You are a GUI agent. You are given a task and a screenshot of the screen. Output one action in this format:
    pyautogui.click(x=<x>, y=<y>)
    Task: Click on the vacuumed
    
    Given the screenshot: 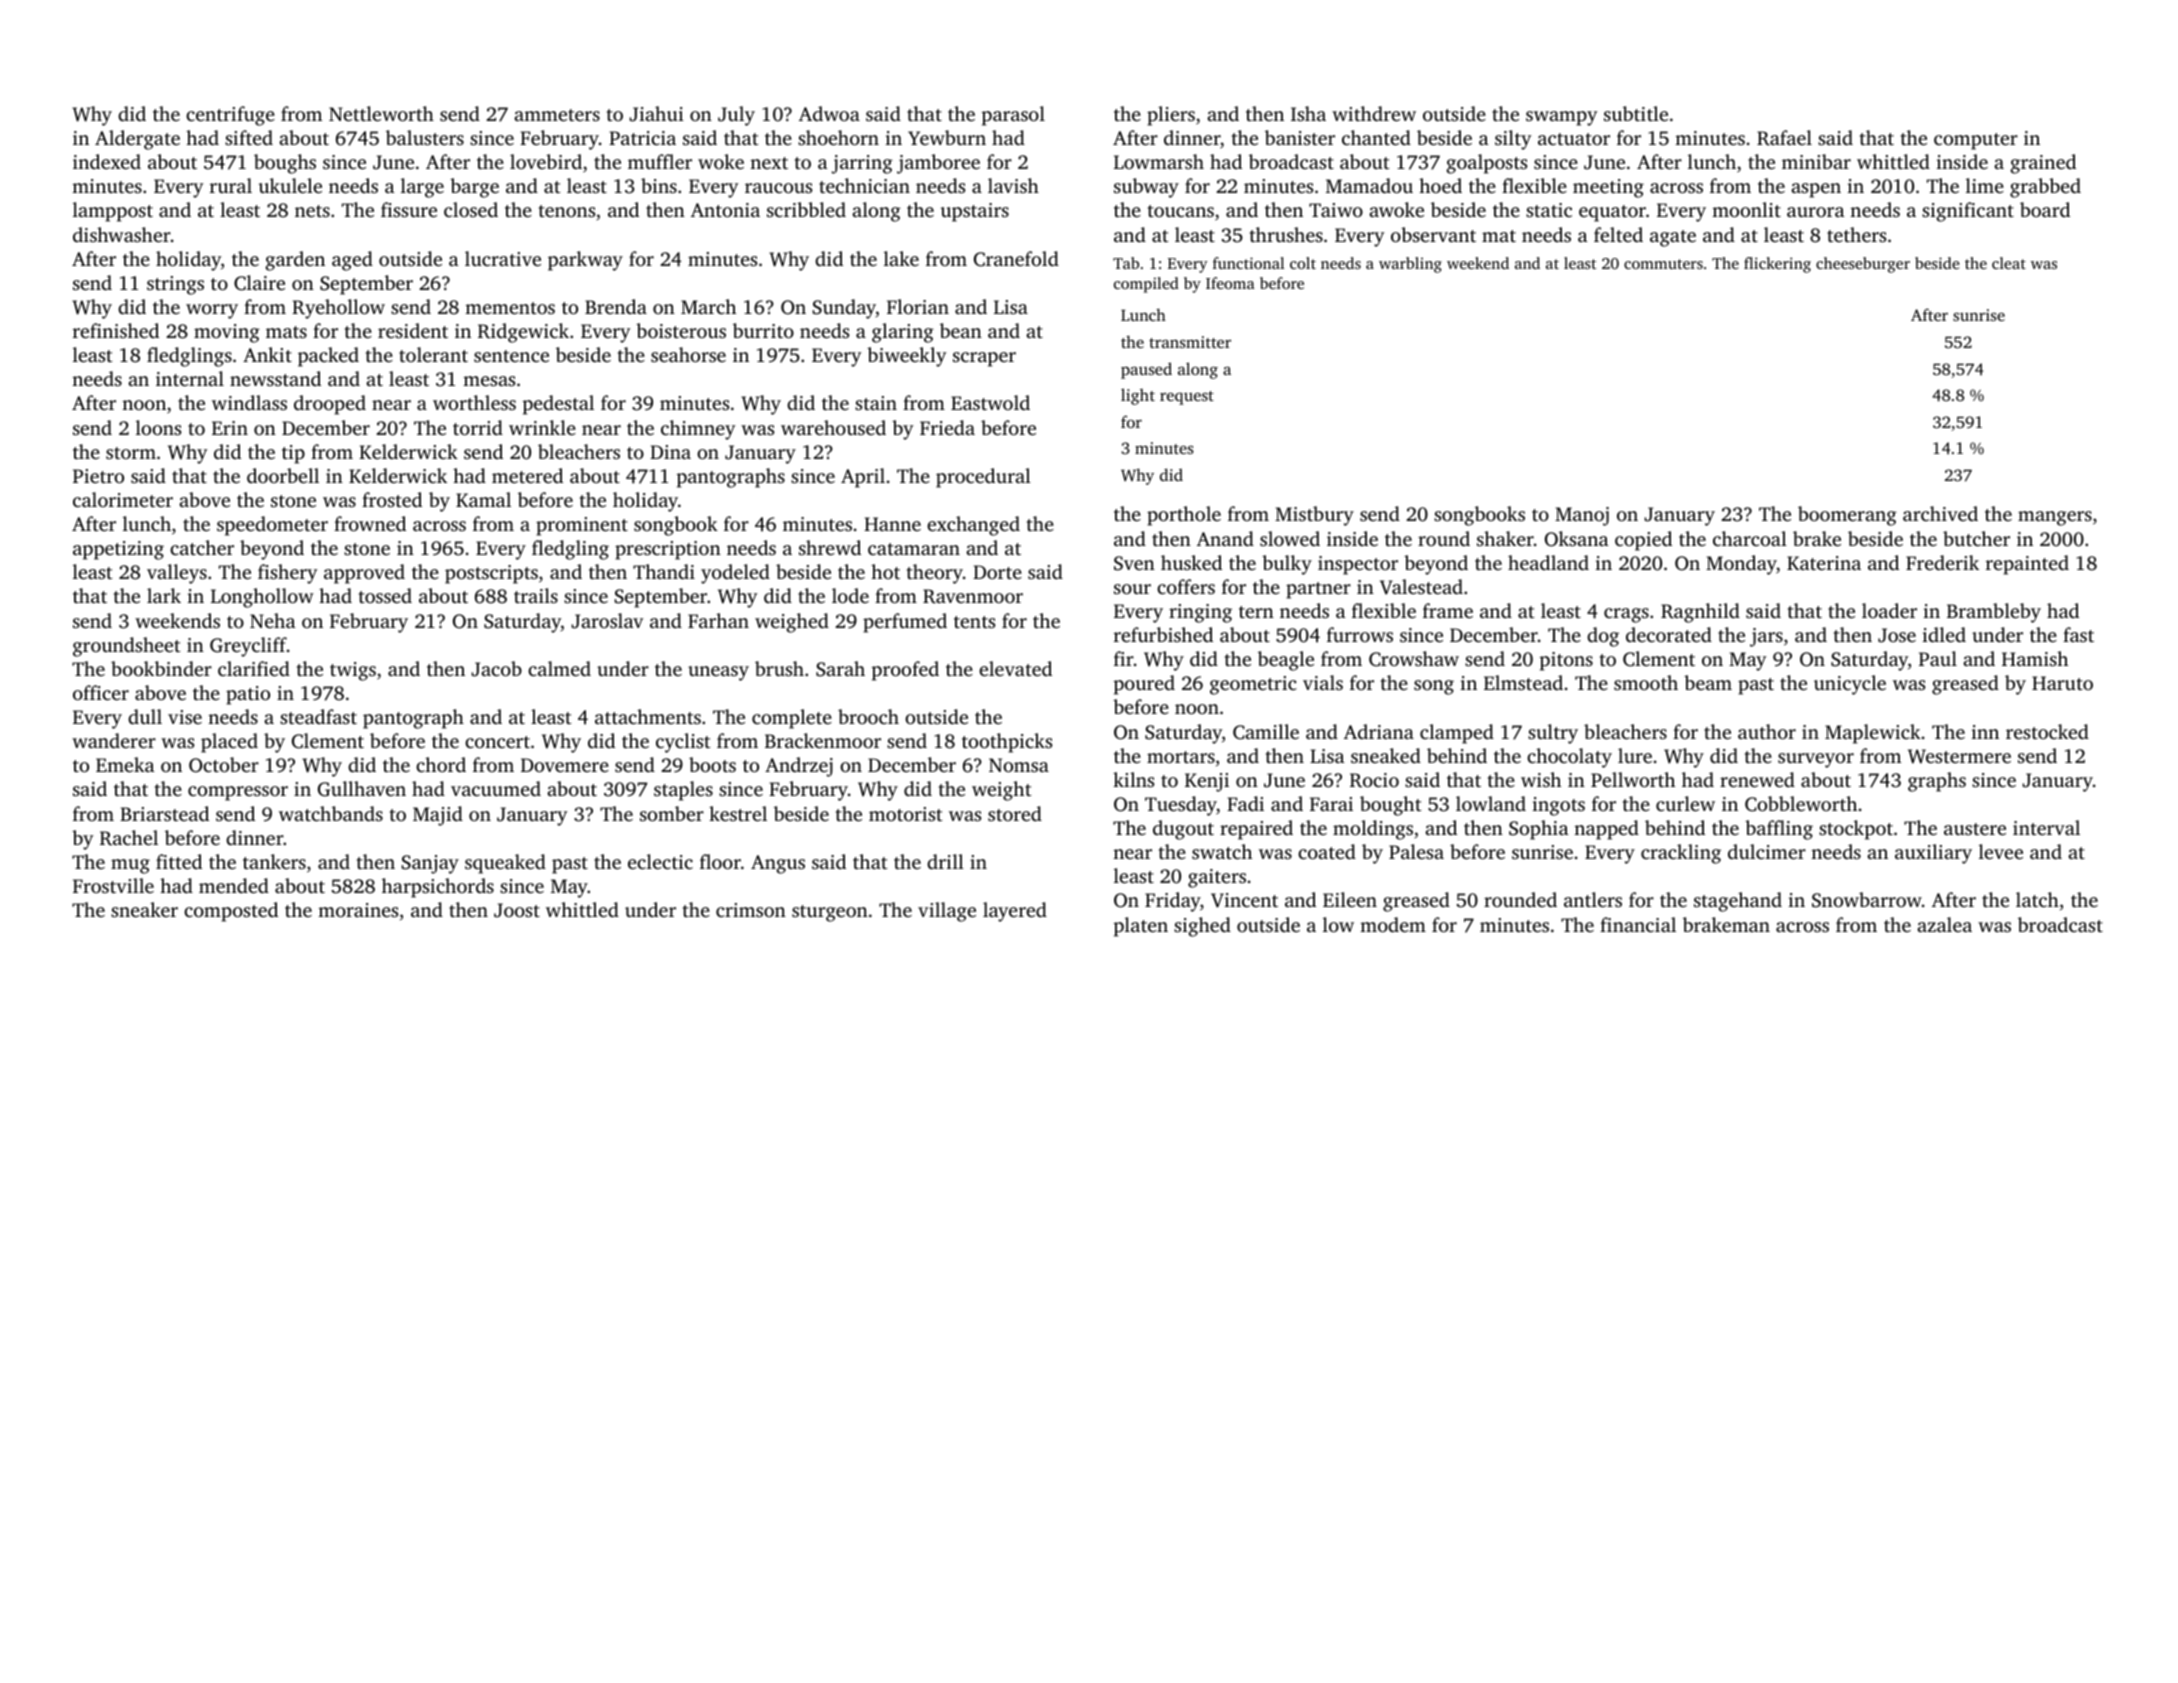 What is the action you would take?
    pyautogui.click(x=496, y=788)
